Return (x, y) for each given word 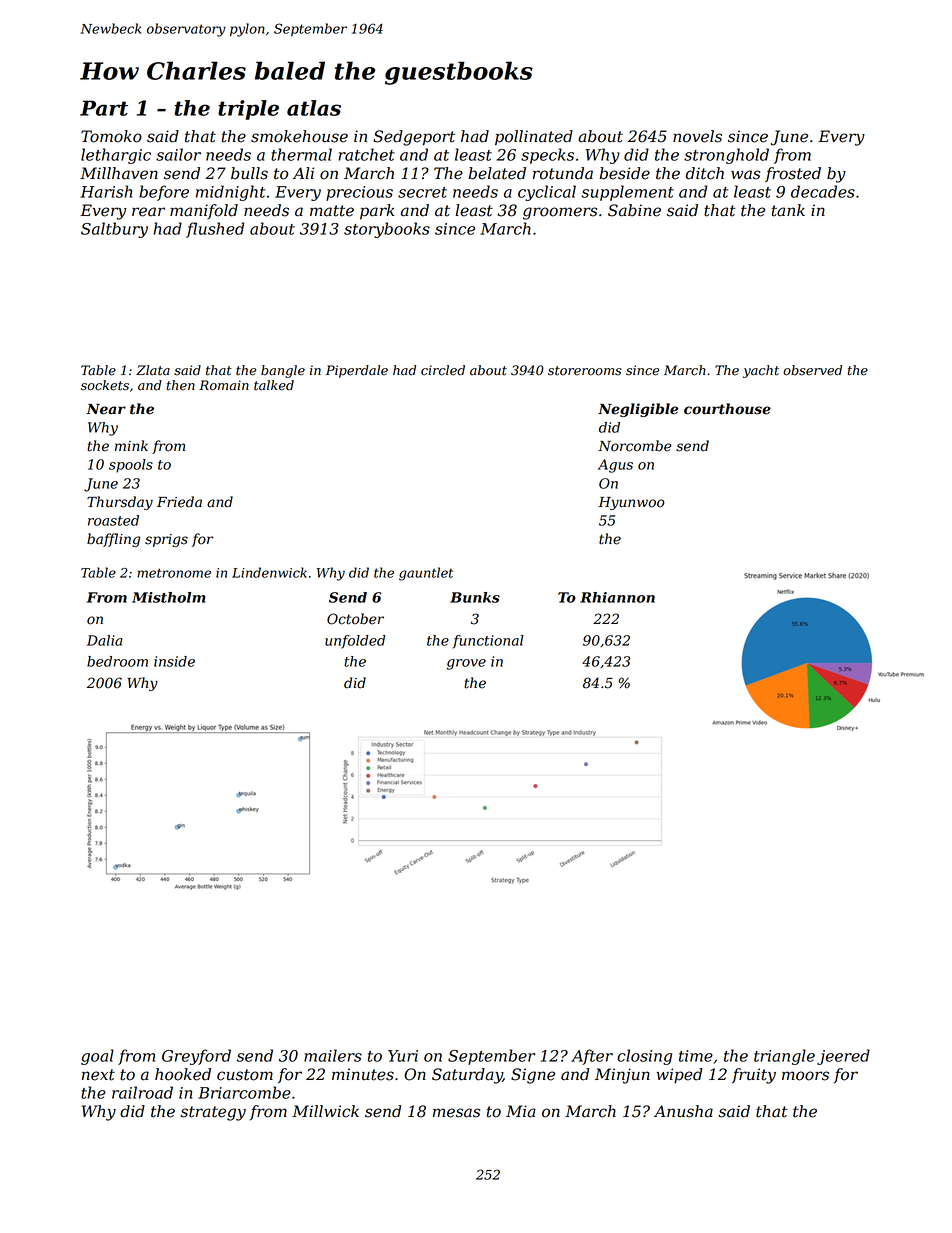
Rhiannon (617, 597)
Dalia (104, 640)
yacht (761, 371)
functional (488, 642)
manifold (204, 211)
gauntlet (426, 574)
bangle (283, 371)
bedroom (117, 661)
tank (788, 210)
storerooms (585, 371)
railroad (142, 1092)
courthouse (727, 409)
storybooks (387, 230)
